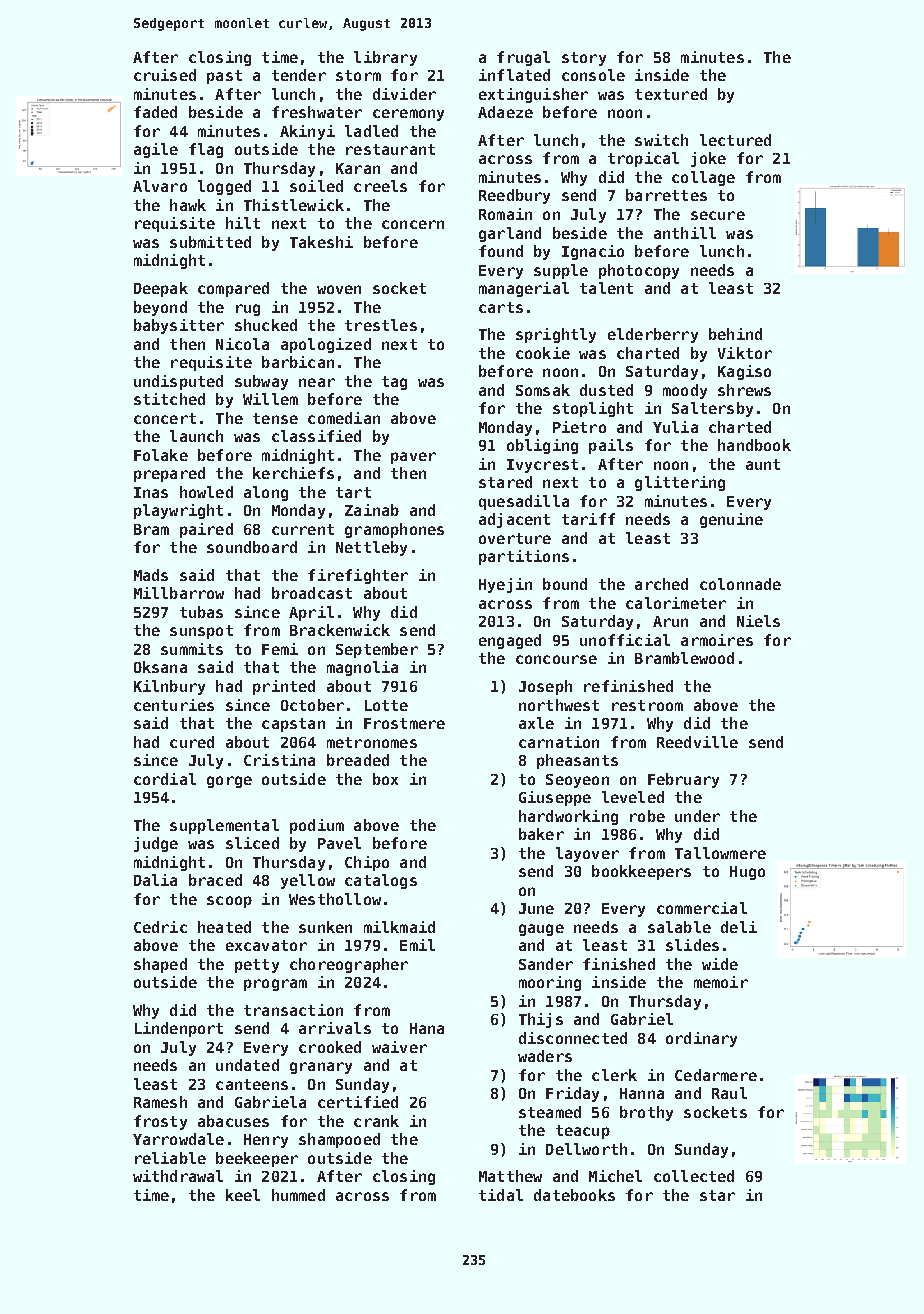  Describe the element at coordinates (243, 1195) in the screenshot. I see `keel` at that location.
